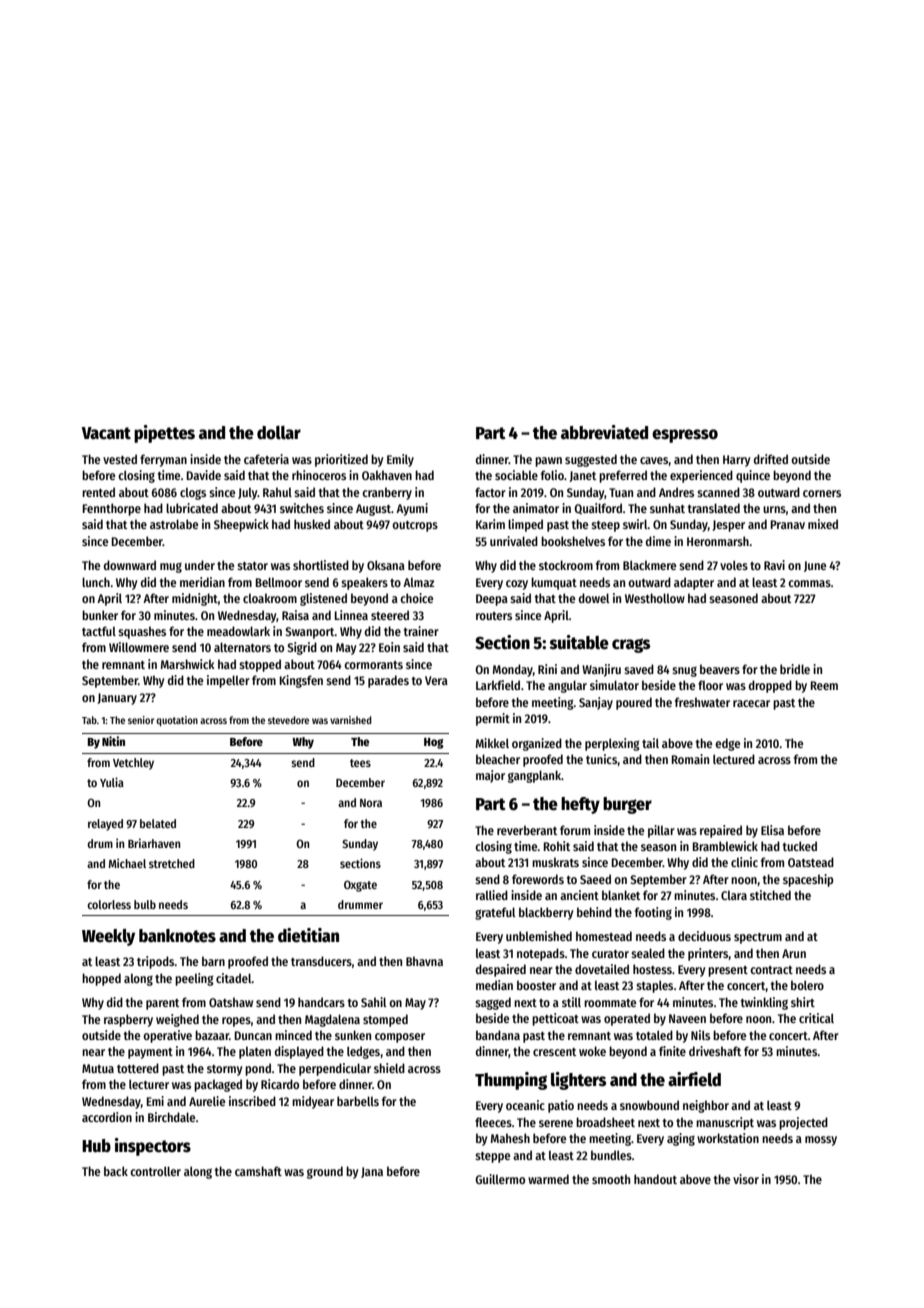 Image resolution: width=924 pixels, height=1308 pixels. What do you see at coordinates (164, 434) in the document?
I see `pipettes` at bounding box center [164, 434].
